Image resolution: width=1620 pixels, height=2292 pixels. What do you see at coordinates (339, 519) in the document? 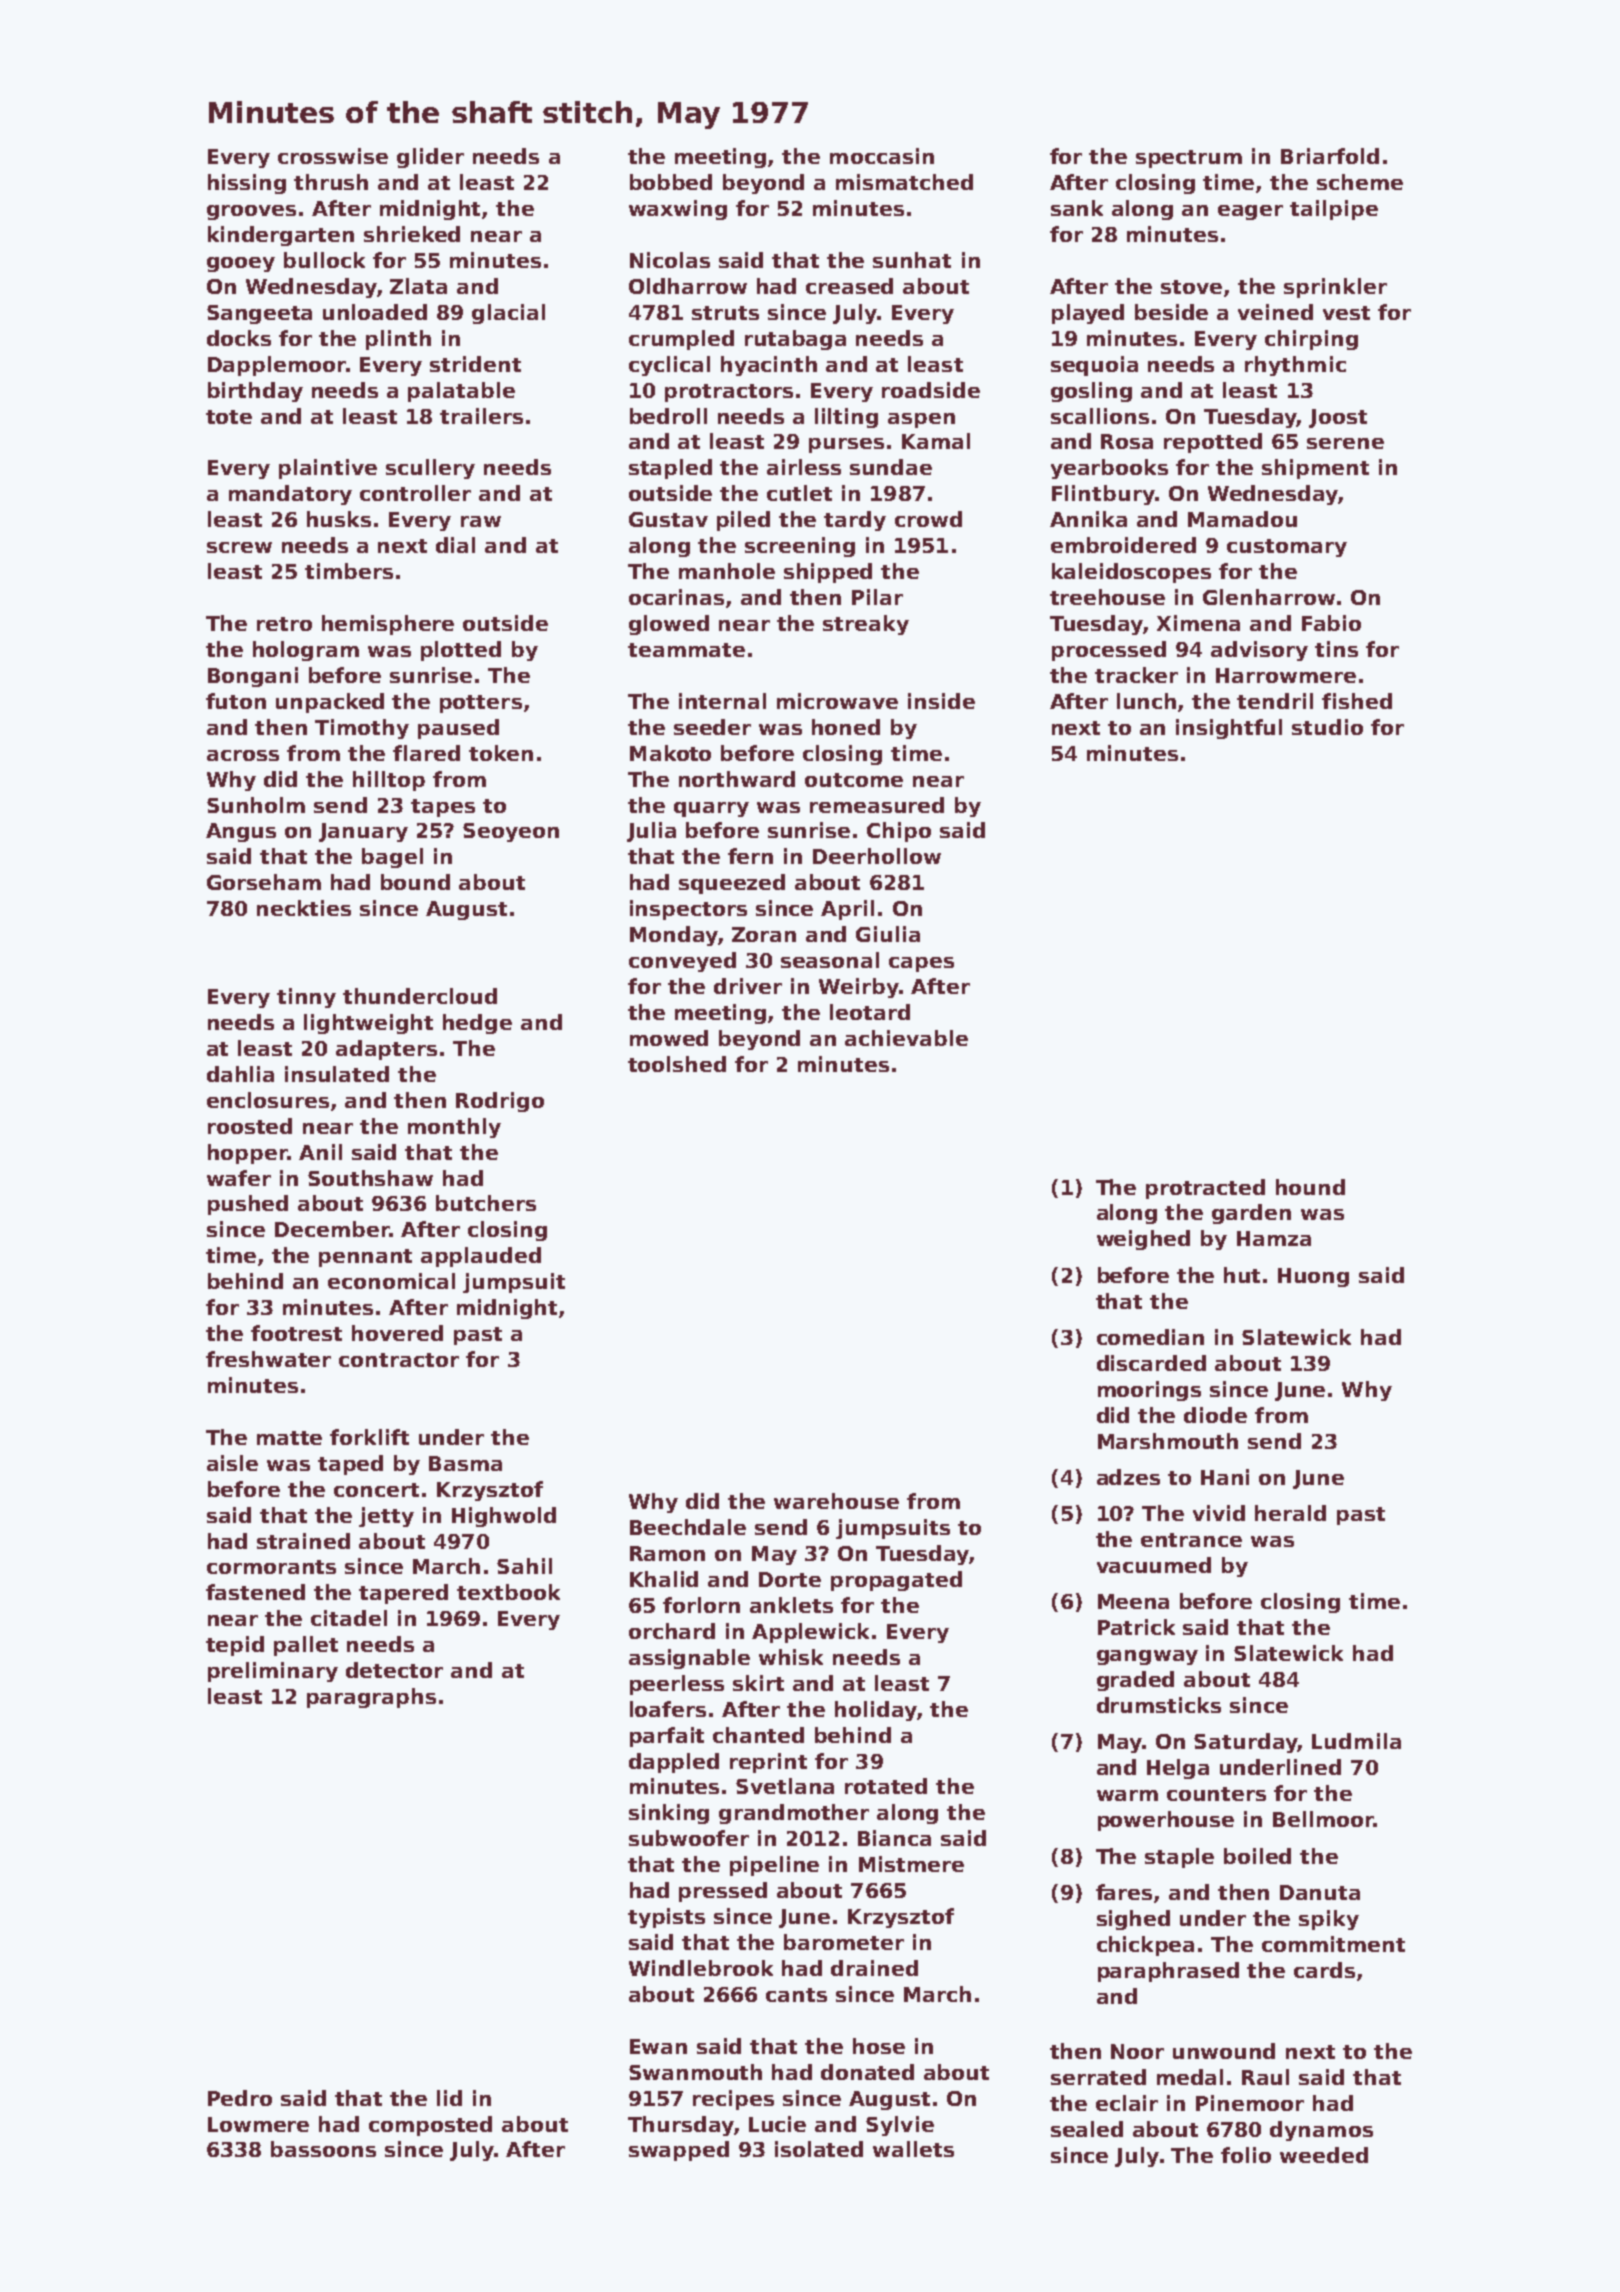
I see `husks` at bounding box center [339, 519].
